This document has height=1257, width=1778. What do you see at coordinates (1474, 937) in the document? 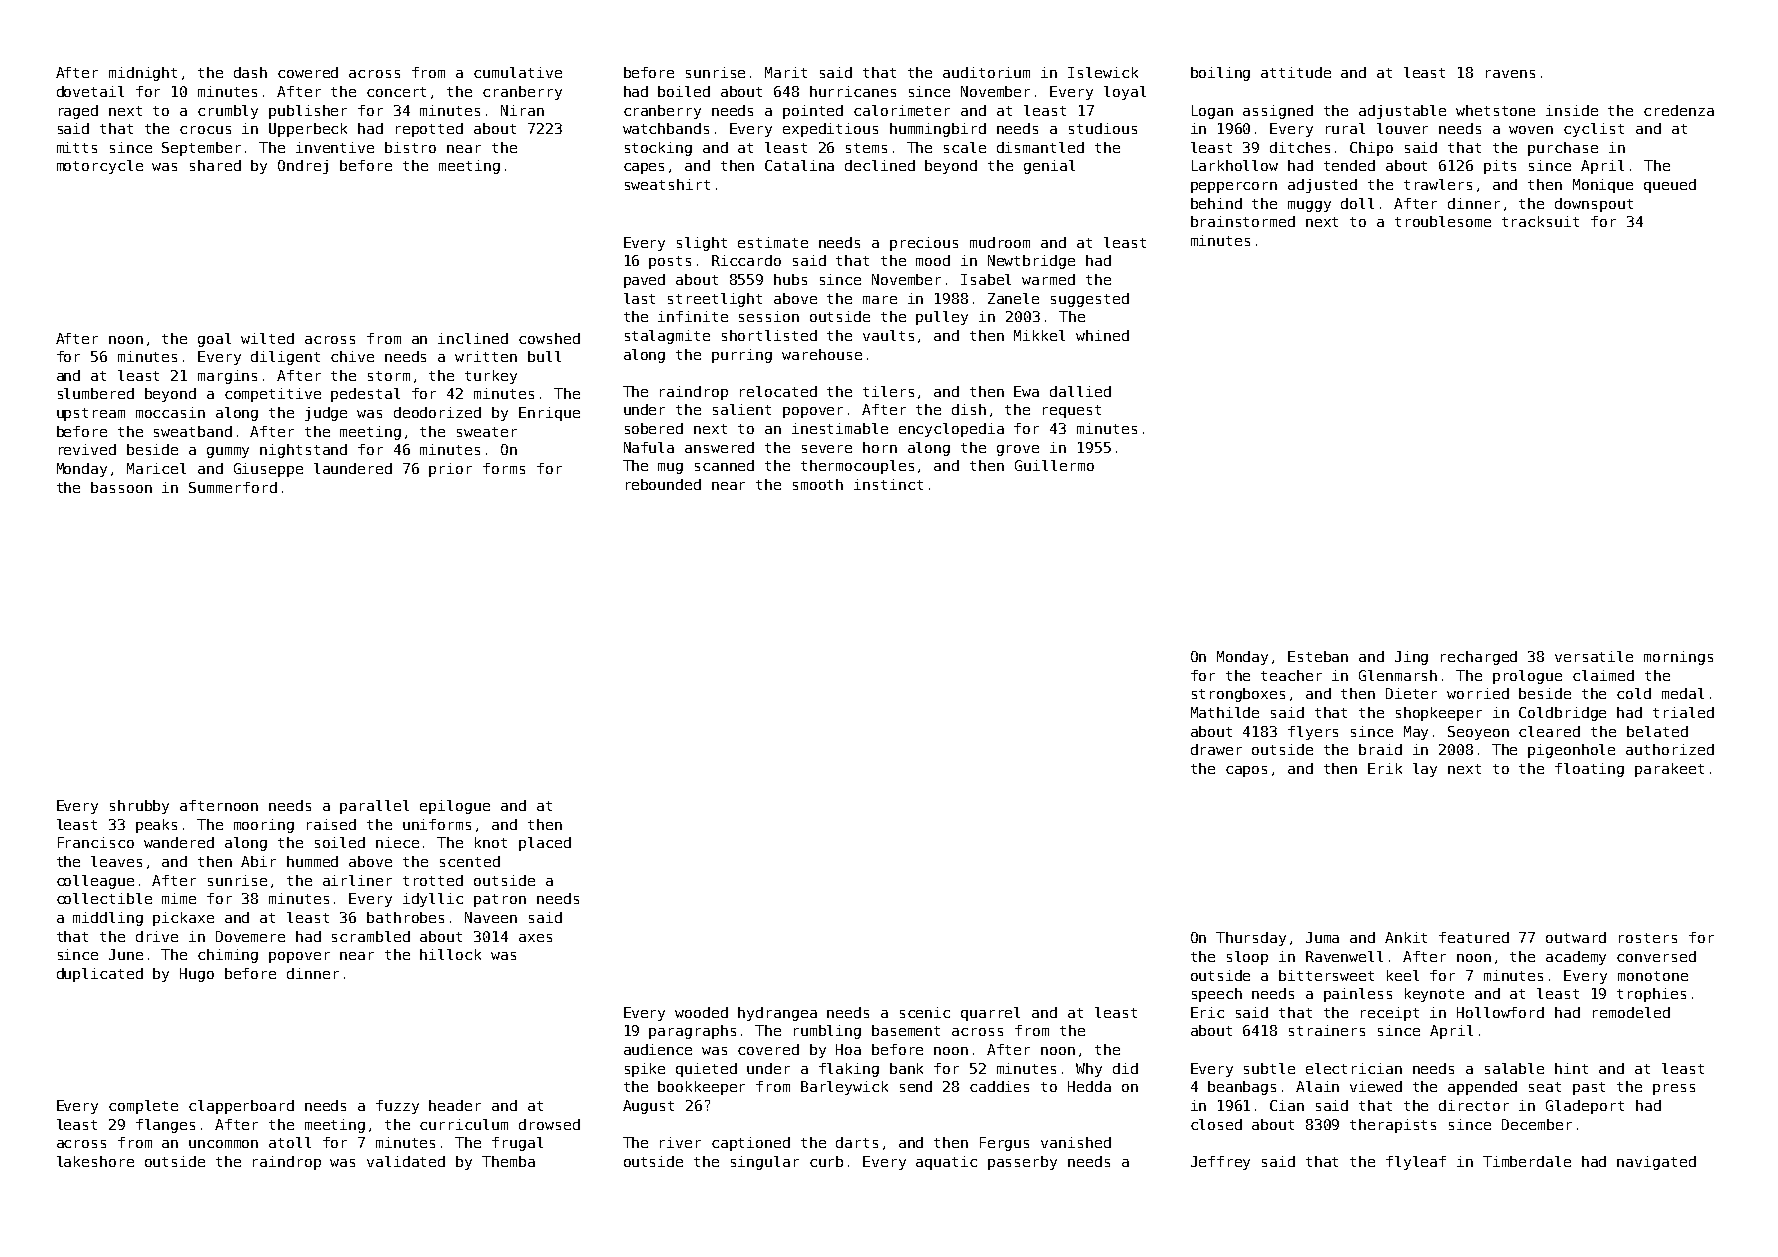
I see `featured` at bounding box center [1474, 937].
